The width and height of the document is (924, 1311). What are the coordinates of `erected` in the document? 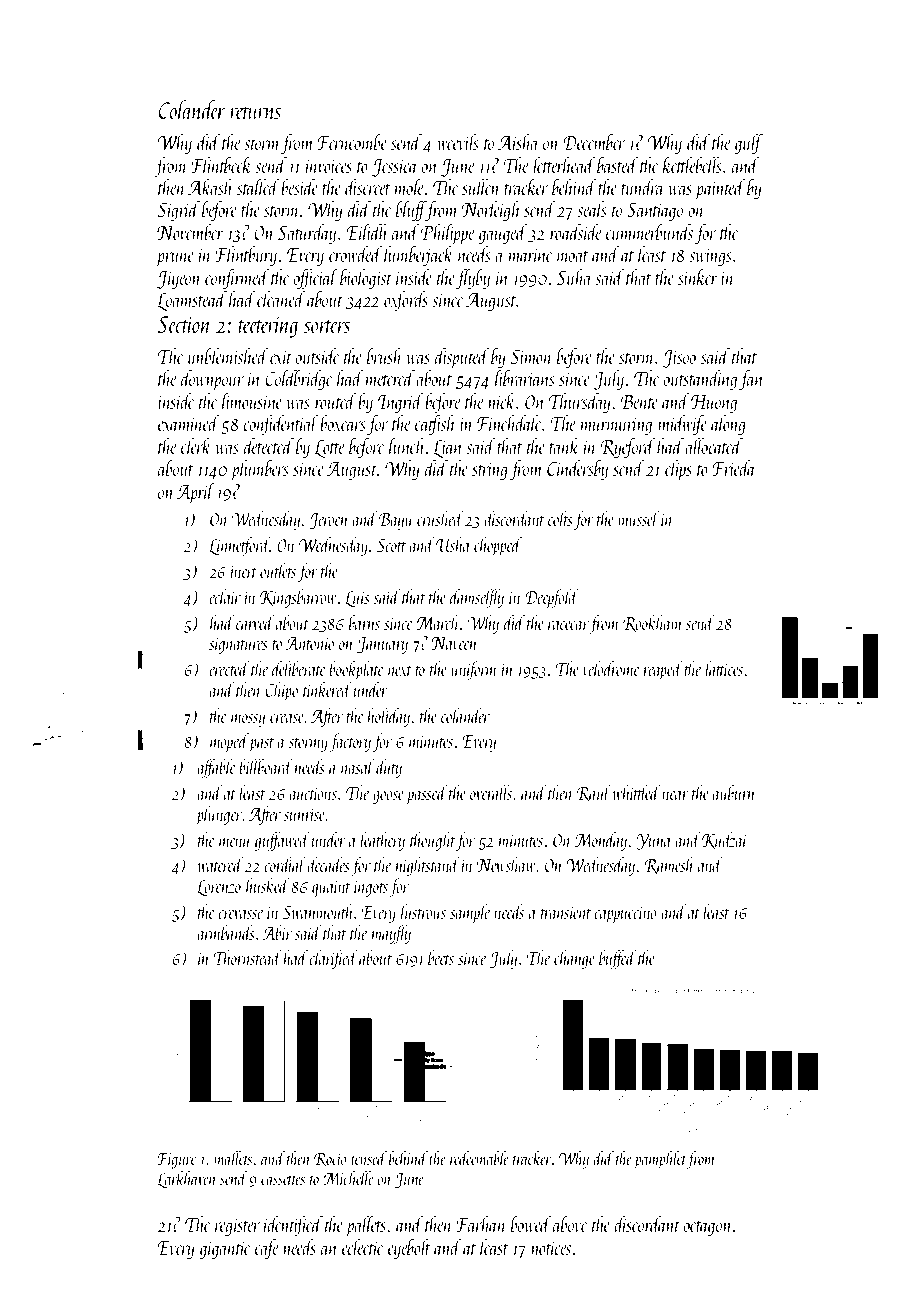 It's located at (229, 668).
